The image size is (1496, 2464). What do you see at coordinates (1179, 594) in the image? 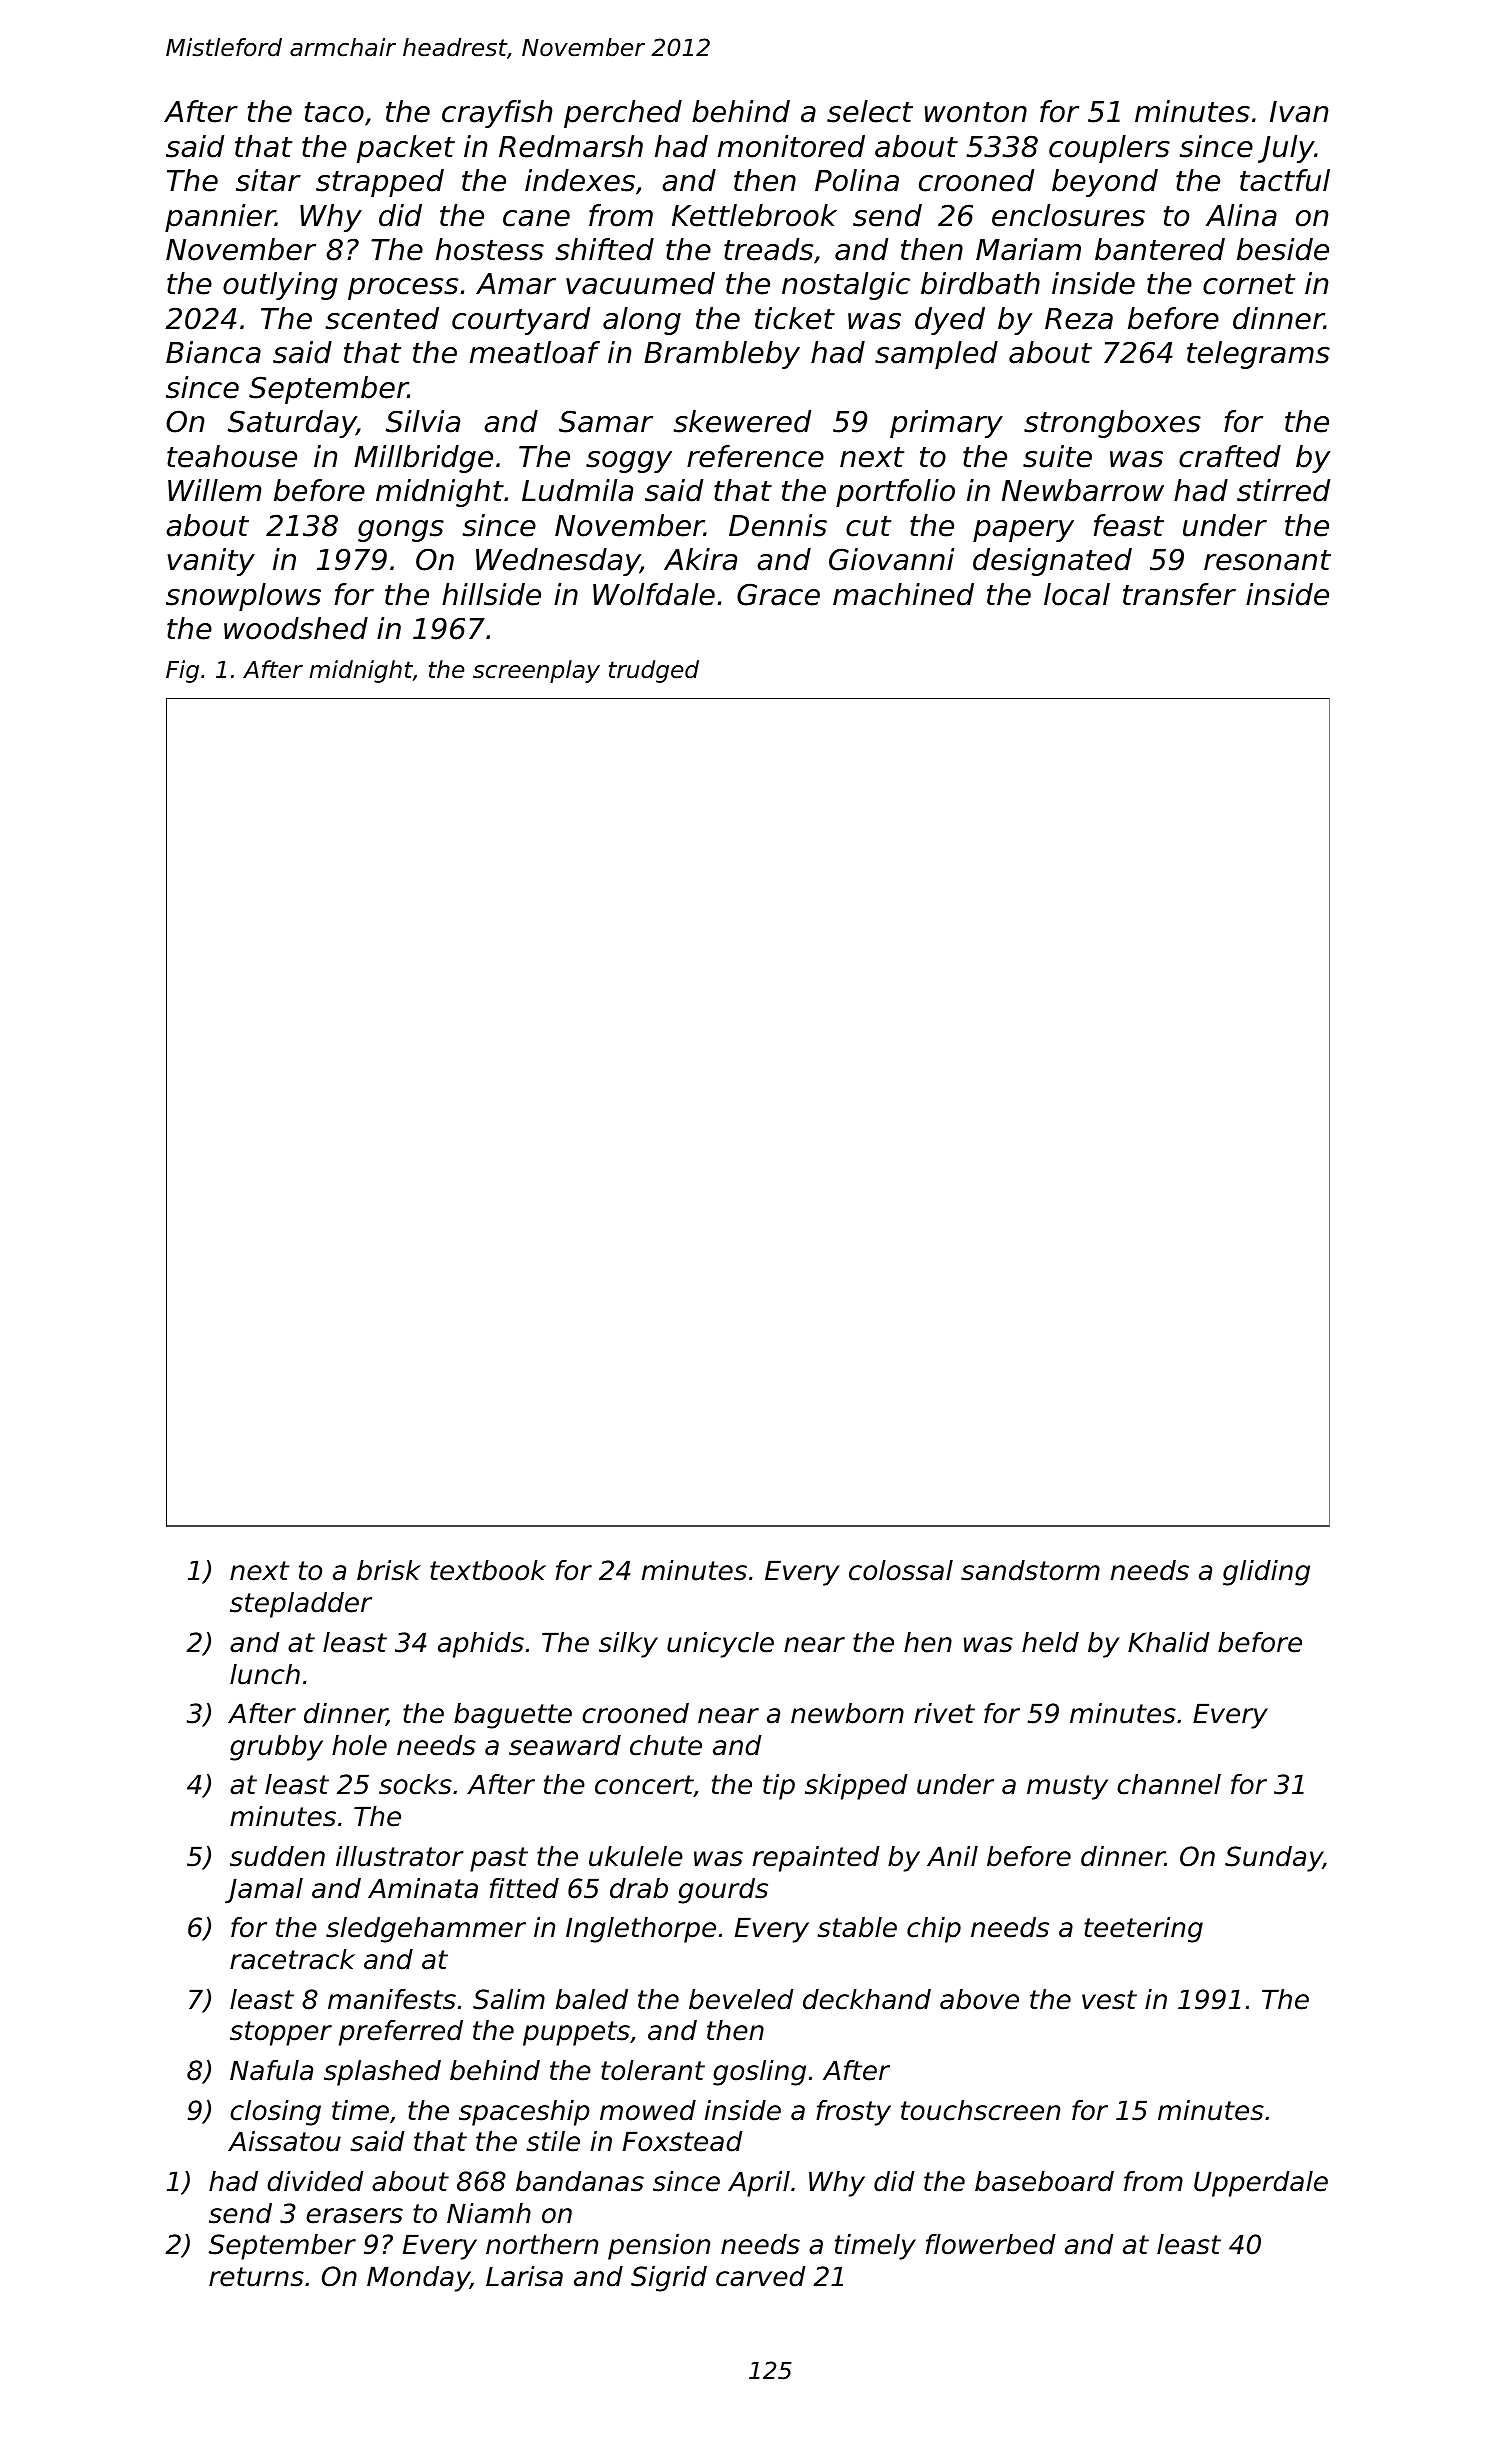
I see `transfer` at bounding box center [1179, 594].
